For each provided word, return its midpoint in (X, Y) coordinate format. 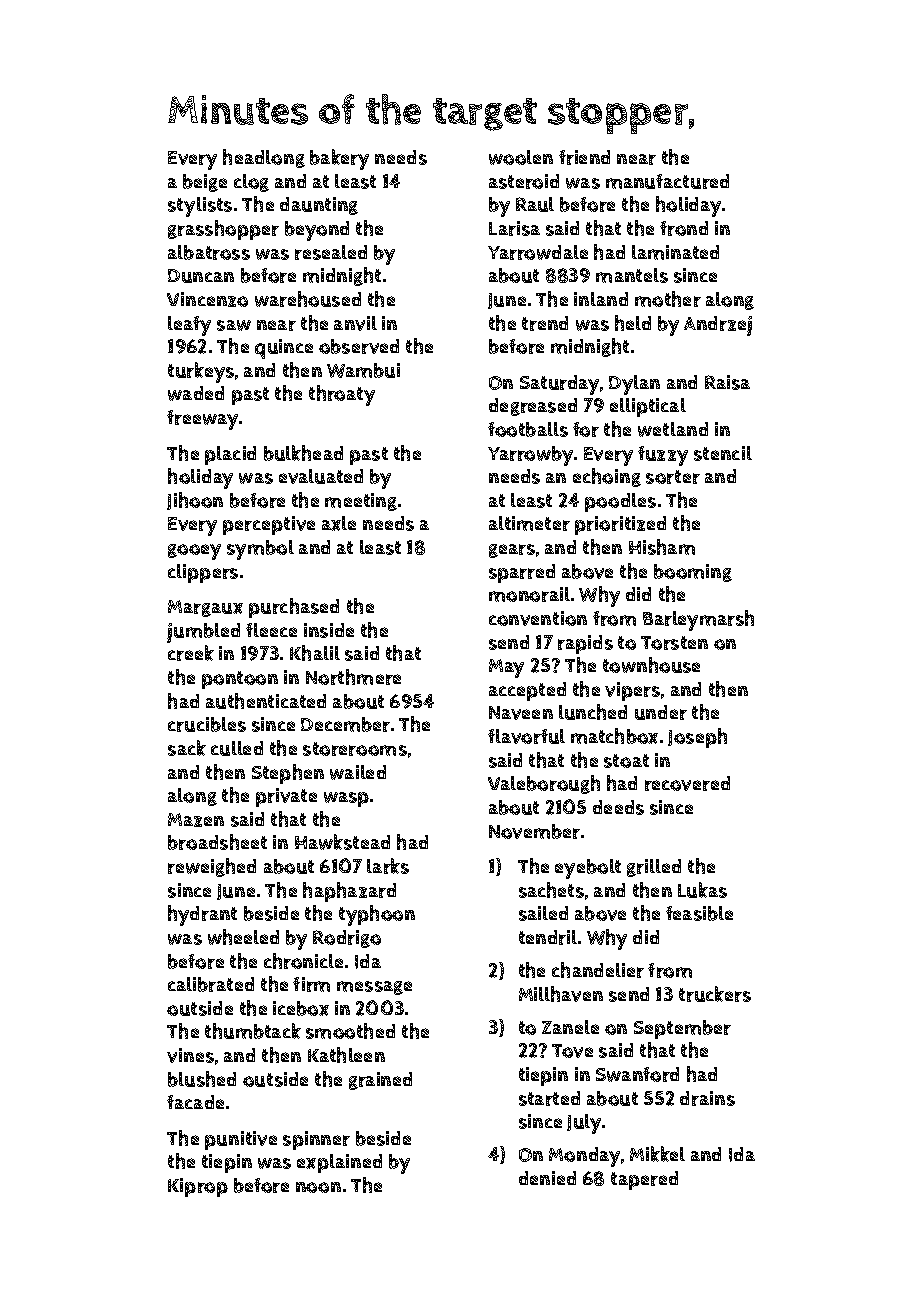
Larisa (514, 228)
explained (339, 1163)
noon (318, 1187)
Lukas (702, 890)
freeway (202, 420)
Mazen (196, 820)
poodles (620, 502)
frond (684, 228)
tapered (644, 1180)
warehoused (308, 299)
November (534, 831)
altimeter (529, 523)
